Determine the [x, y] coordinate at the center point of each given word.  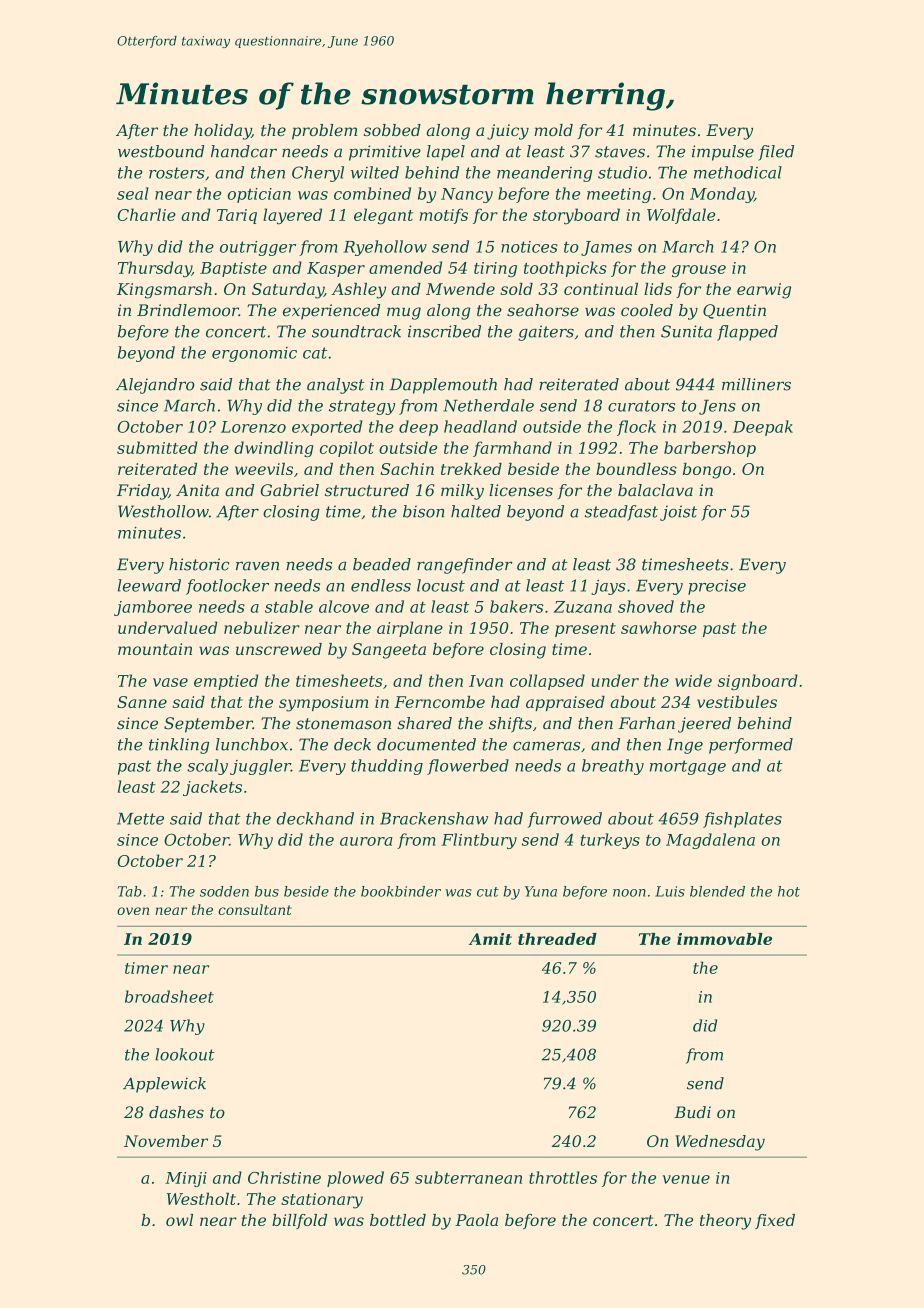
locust [441, 585]
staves [620, 152]
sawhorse [659, 627]
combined [372, 193]
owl [179, 1220]
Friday [143, 492]
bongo [707, 471]
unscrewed [279, 649]
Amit [490, 939]
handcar [244, 151]
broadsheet [169, 996]
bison [423, 511]
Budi [692, 1112]
